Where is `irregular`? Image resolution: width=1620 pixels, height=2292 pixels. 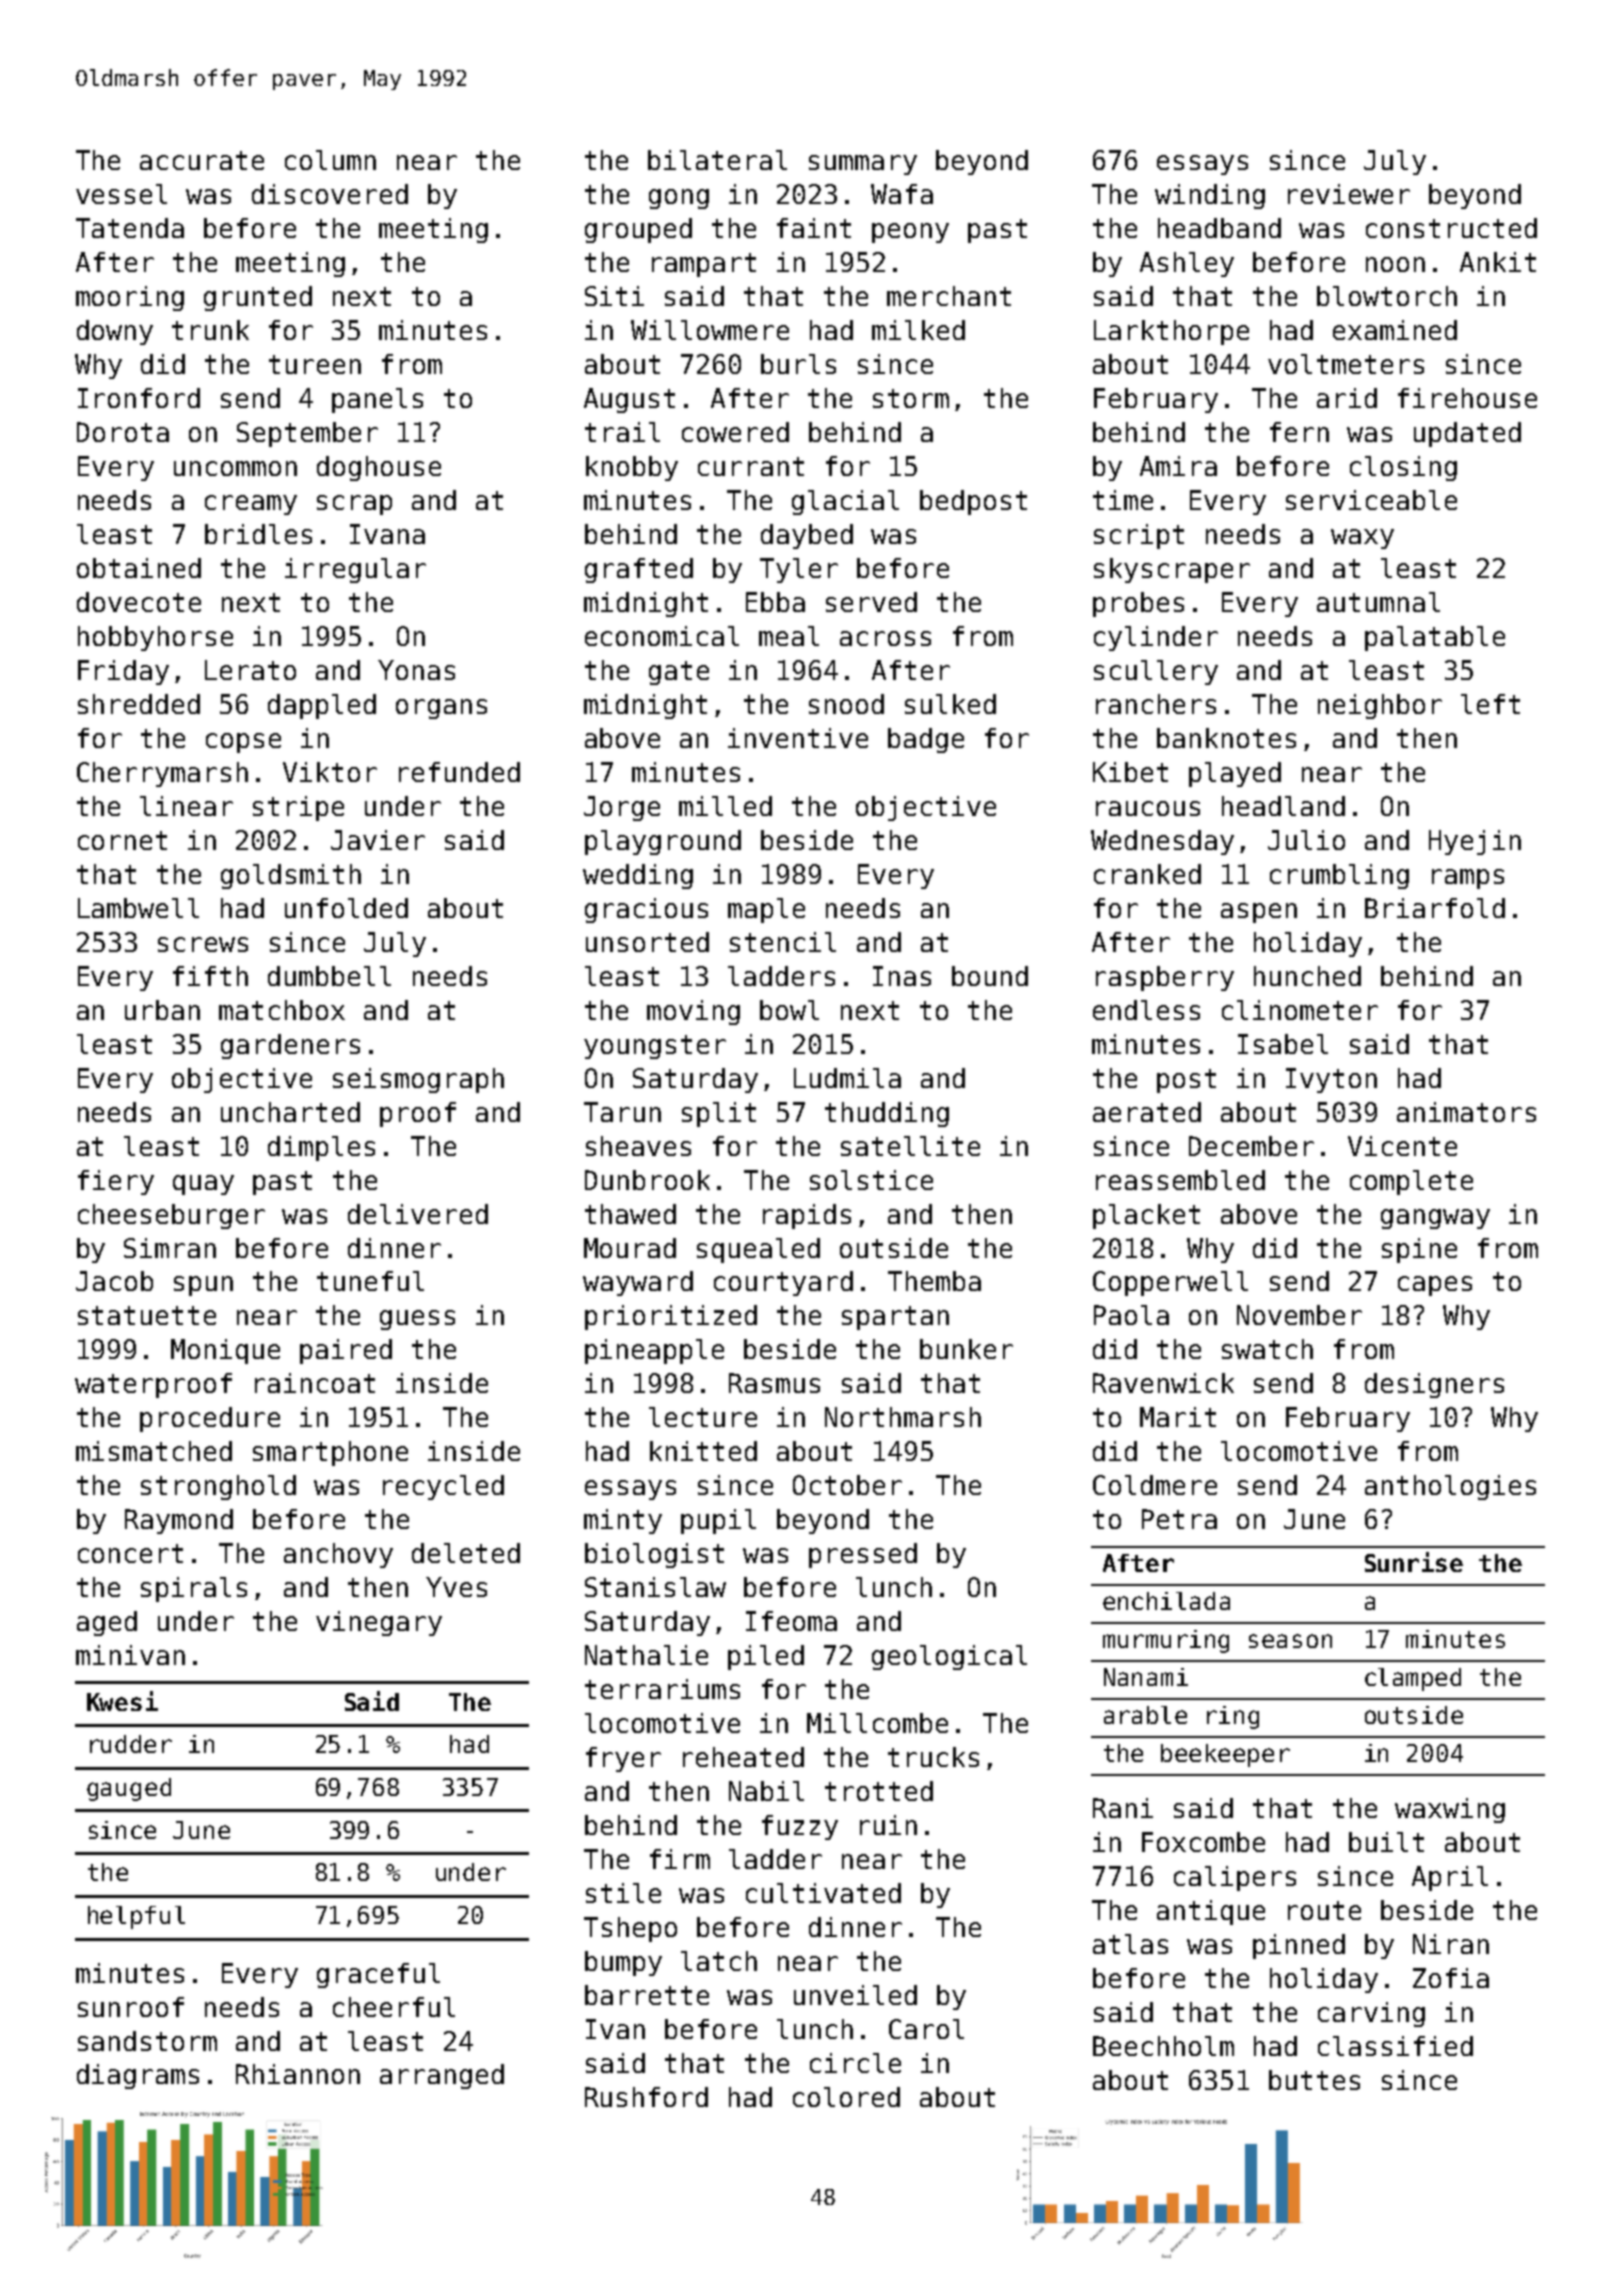
irregular is located at coordinates (355, 570).
